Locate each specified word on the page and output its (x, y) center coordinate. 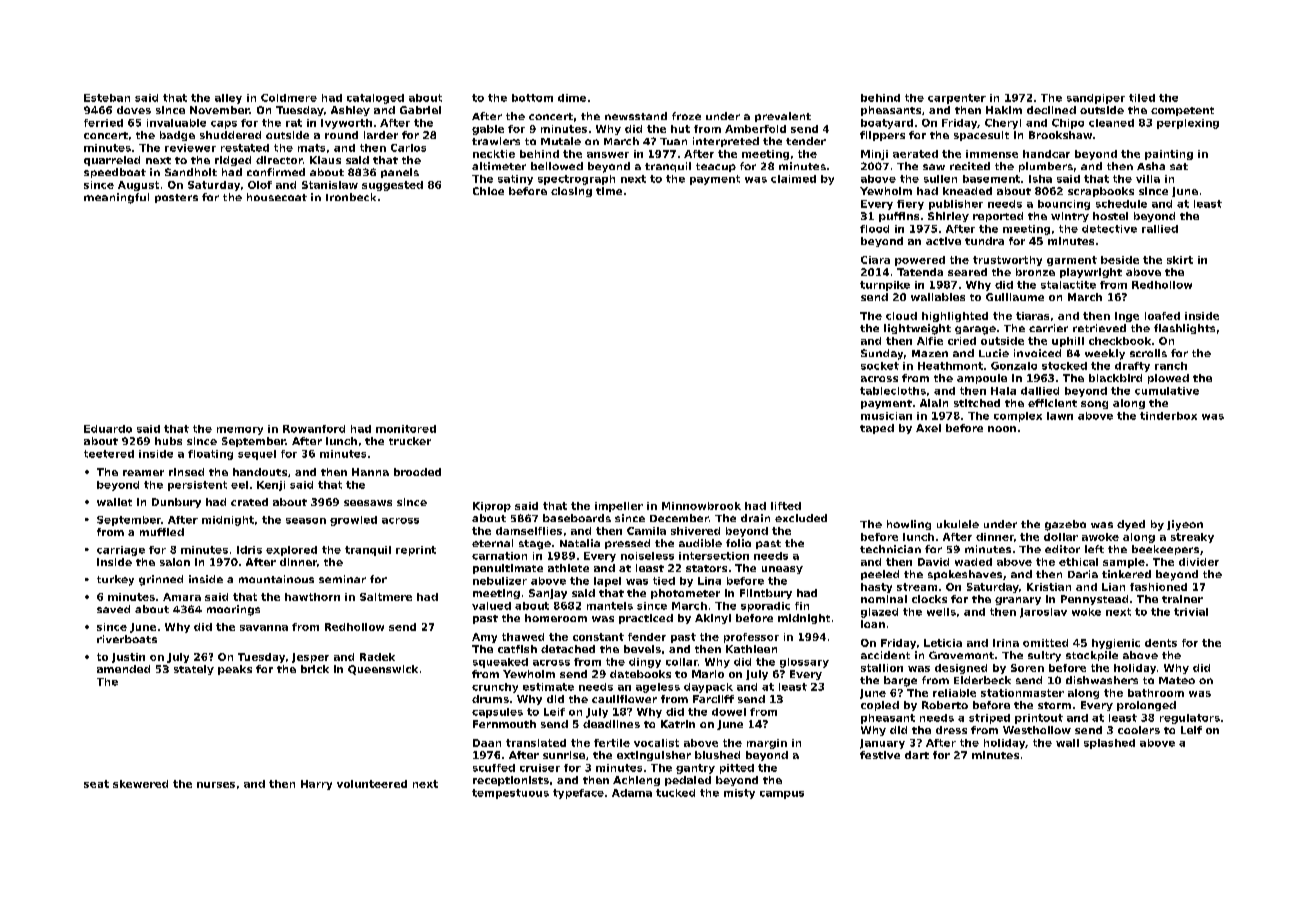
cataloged (375, 99)
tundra (984, 241)
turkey (115, 580)
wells (941, 612)
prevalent (783, 117)
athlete (568, 568)
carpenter (957, 99)
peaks (235, 670)
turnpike (885, 286)
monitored (406, 429)
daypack (708, 688)
